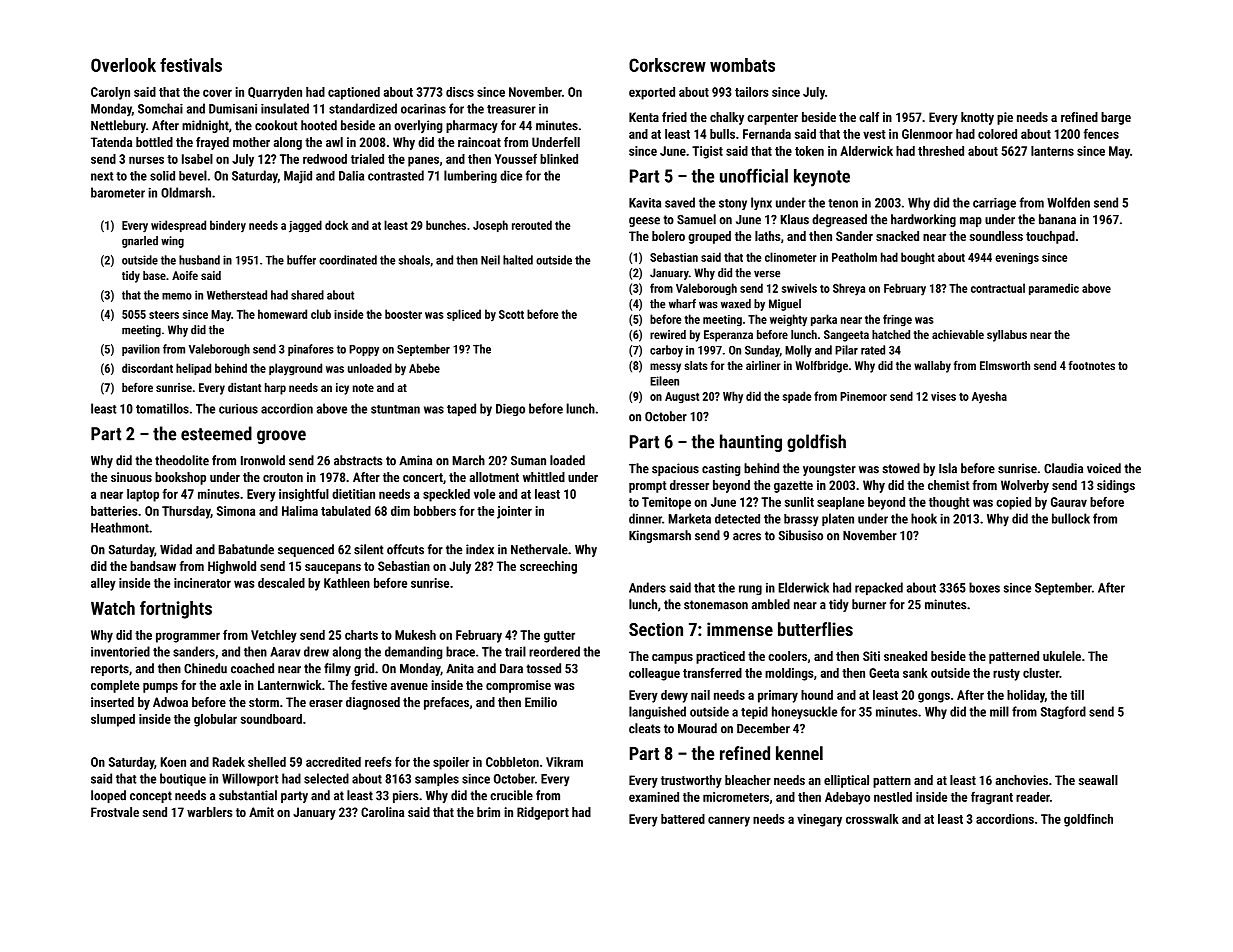 The width and height of the screenshot is (1233, 952). I want to click on wombats, so click(742, 65).
